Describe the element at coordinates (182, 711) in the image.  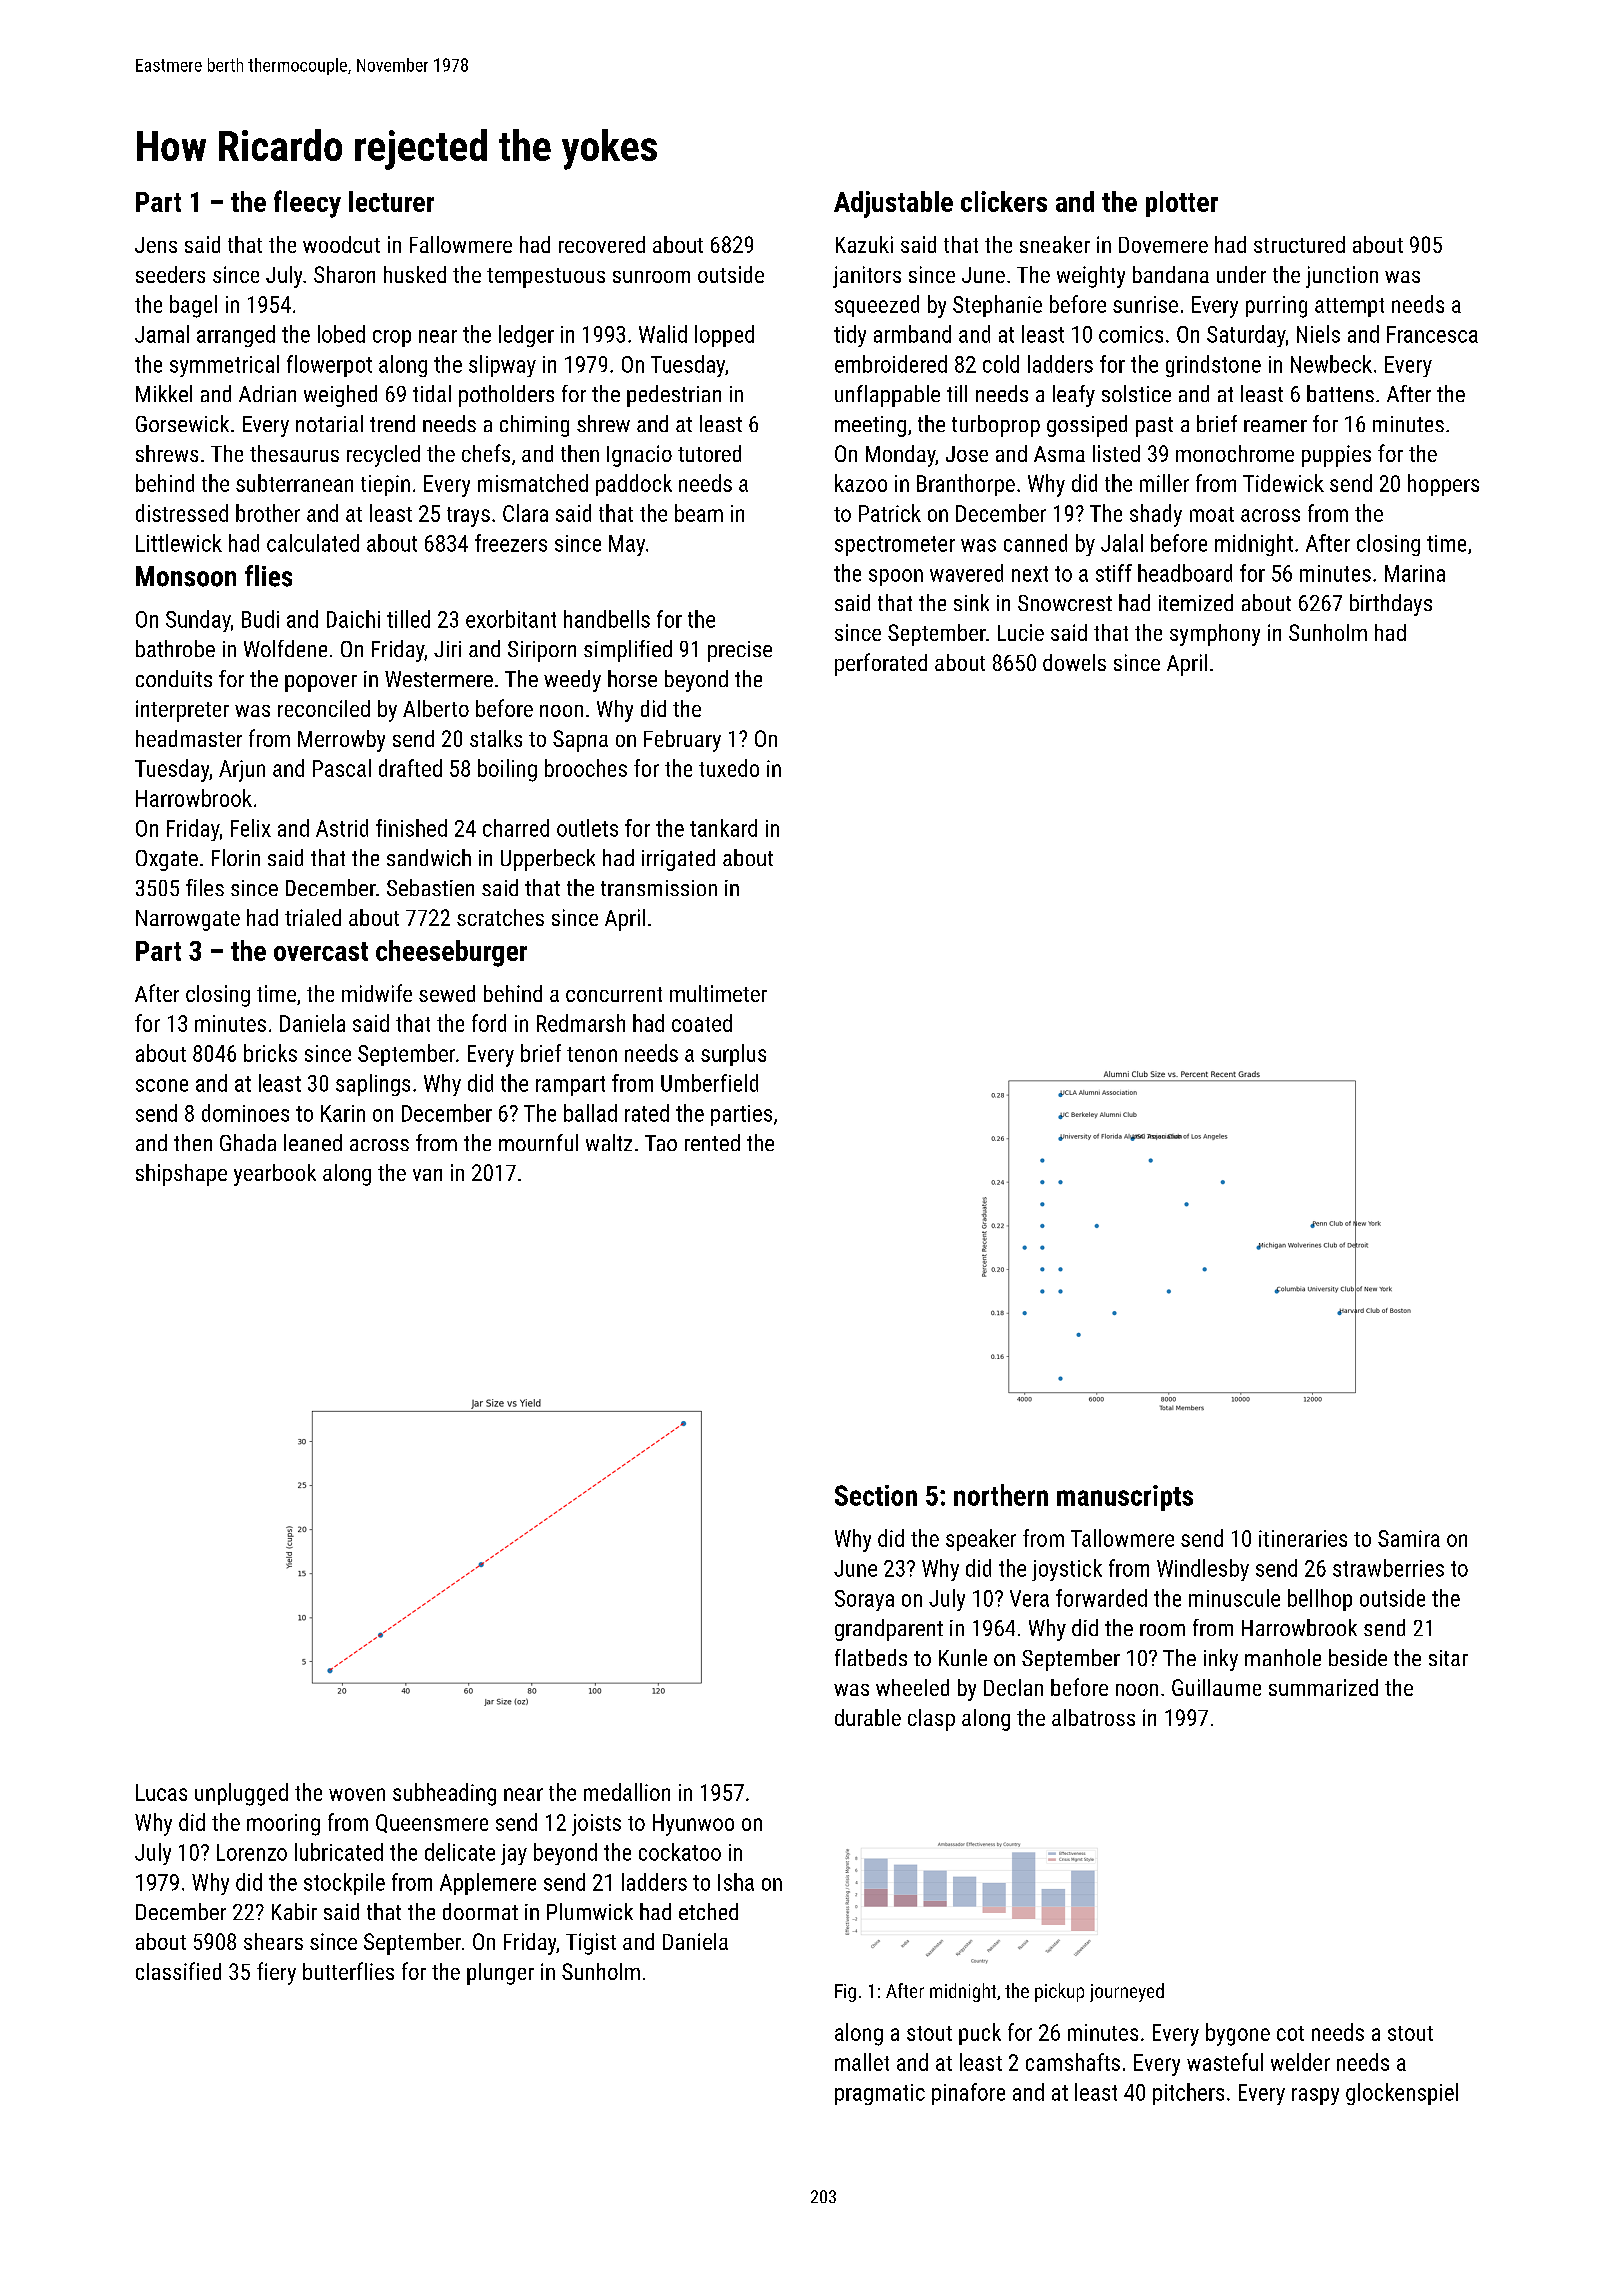
I see `interpreter` at that location.
